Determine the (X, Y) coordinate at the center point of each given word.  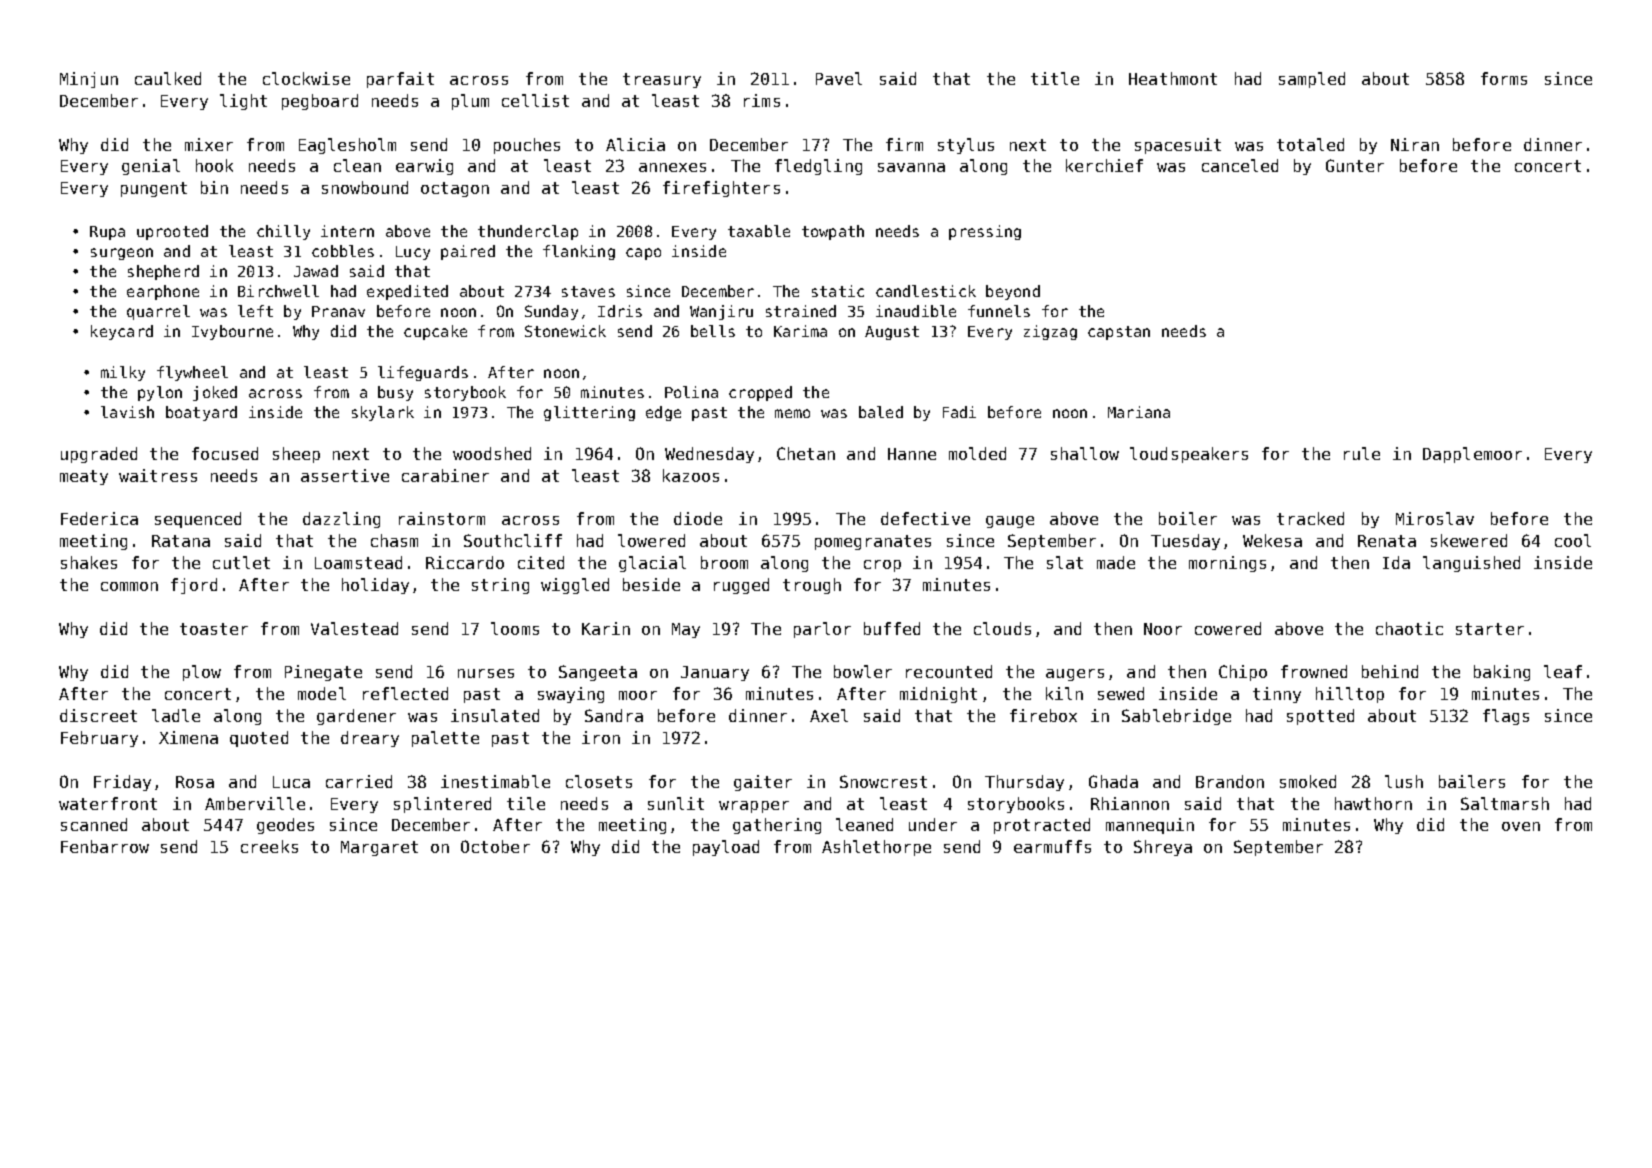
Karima (800, 331)
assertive (345, 475)
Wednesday (709, 455)
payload (726, 848)
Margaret (379, 848)
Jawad (316, 271)
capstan (1119, 333)
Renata (1387, 541)
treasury (662, 80)
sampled (1312, 80)
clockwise (306, 78)
